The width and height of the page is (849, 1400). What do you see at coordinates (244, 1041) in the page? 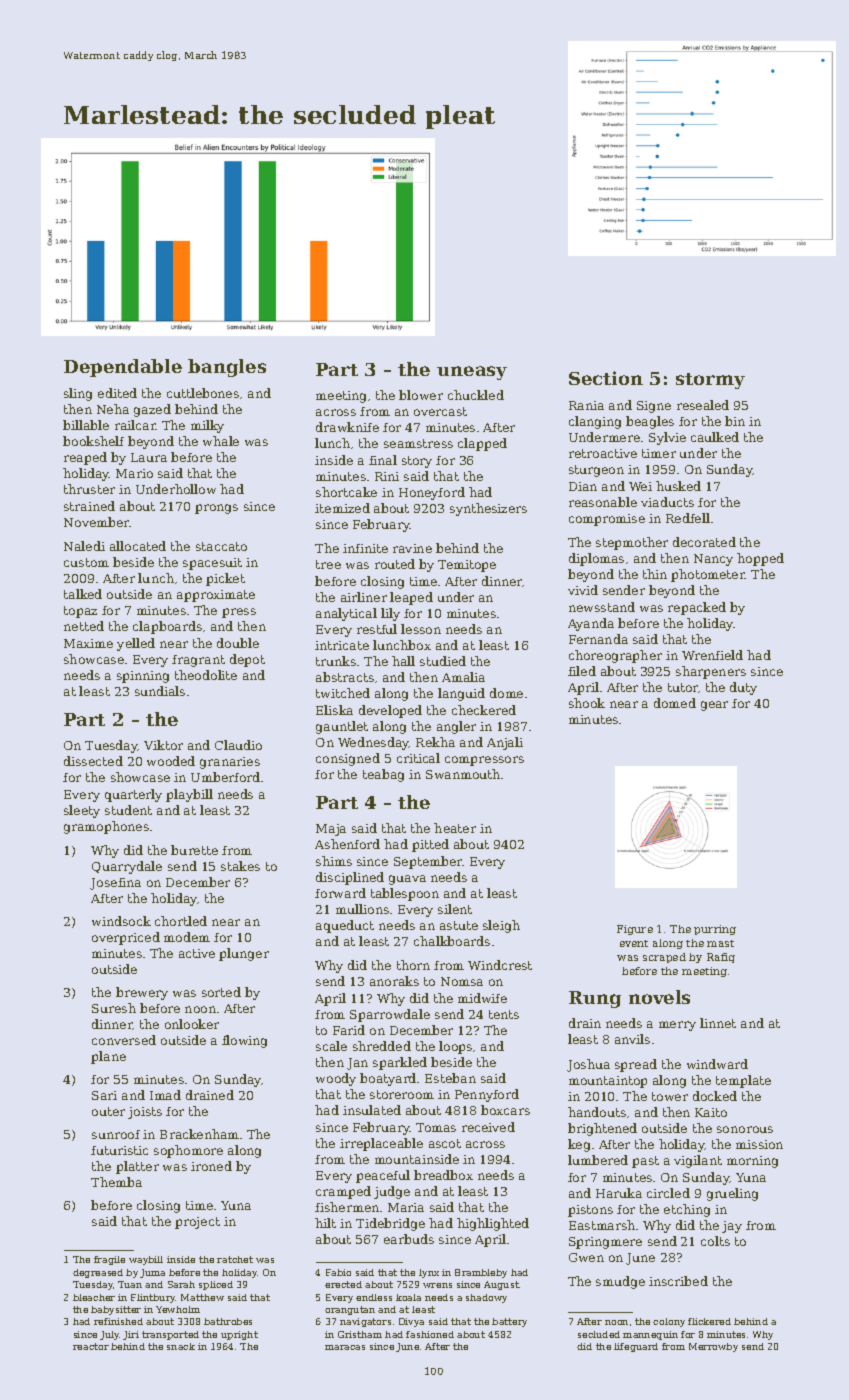
I see `flowing` at bounding box center [244, 1041].
